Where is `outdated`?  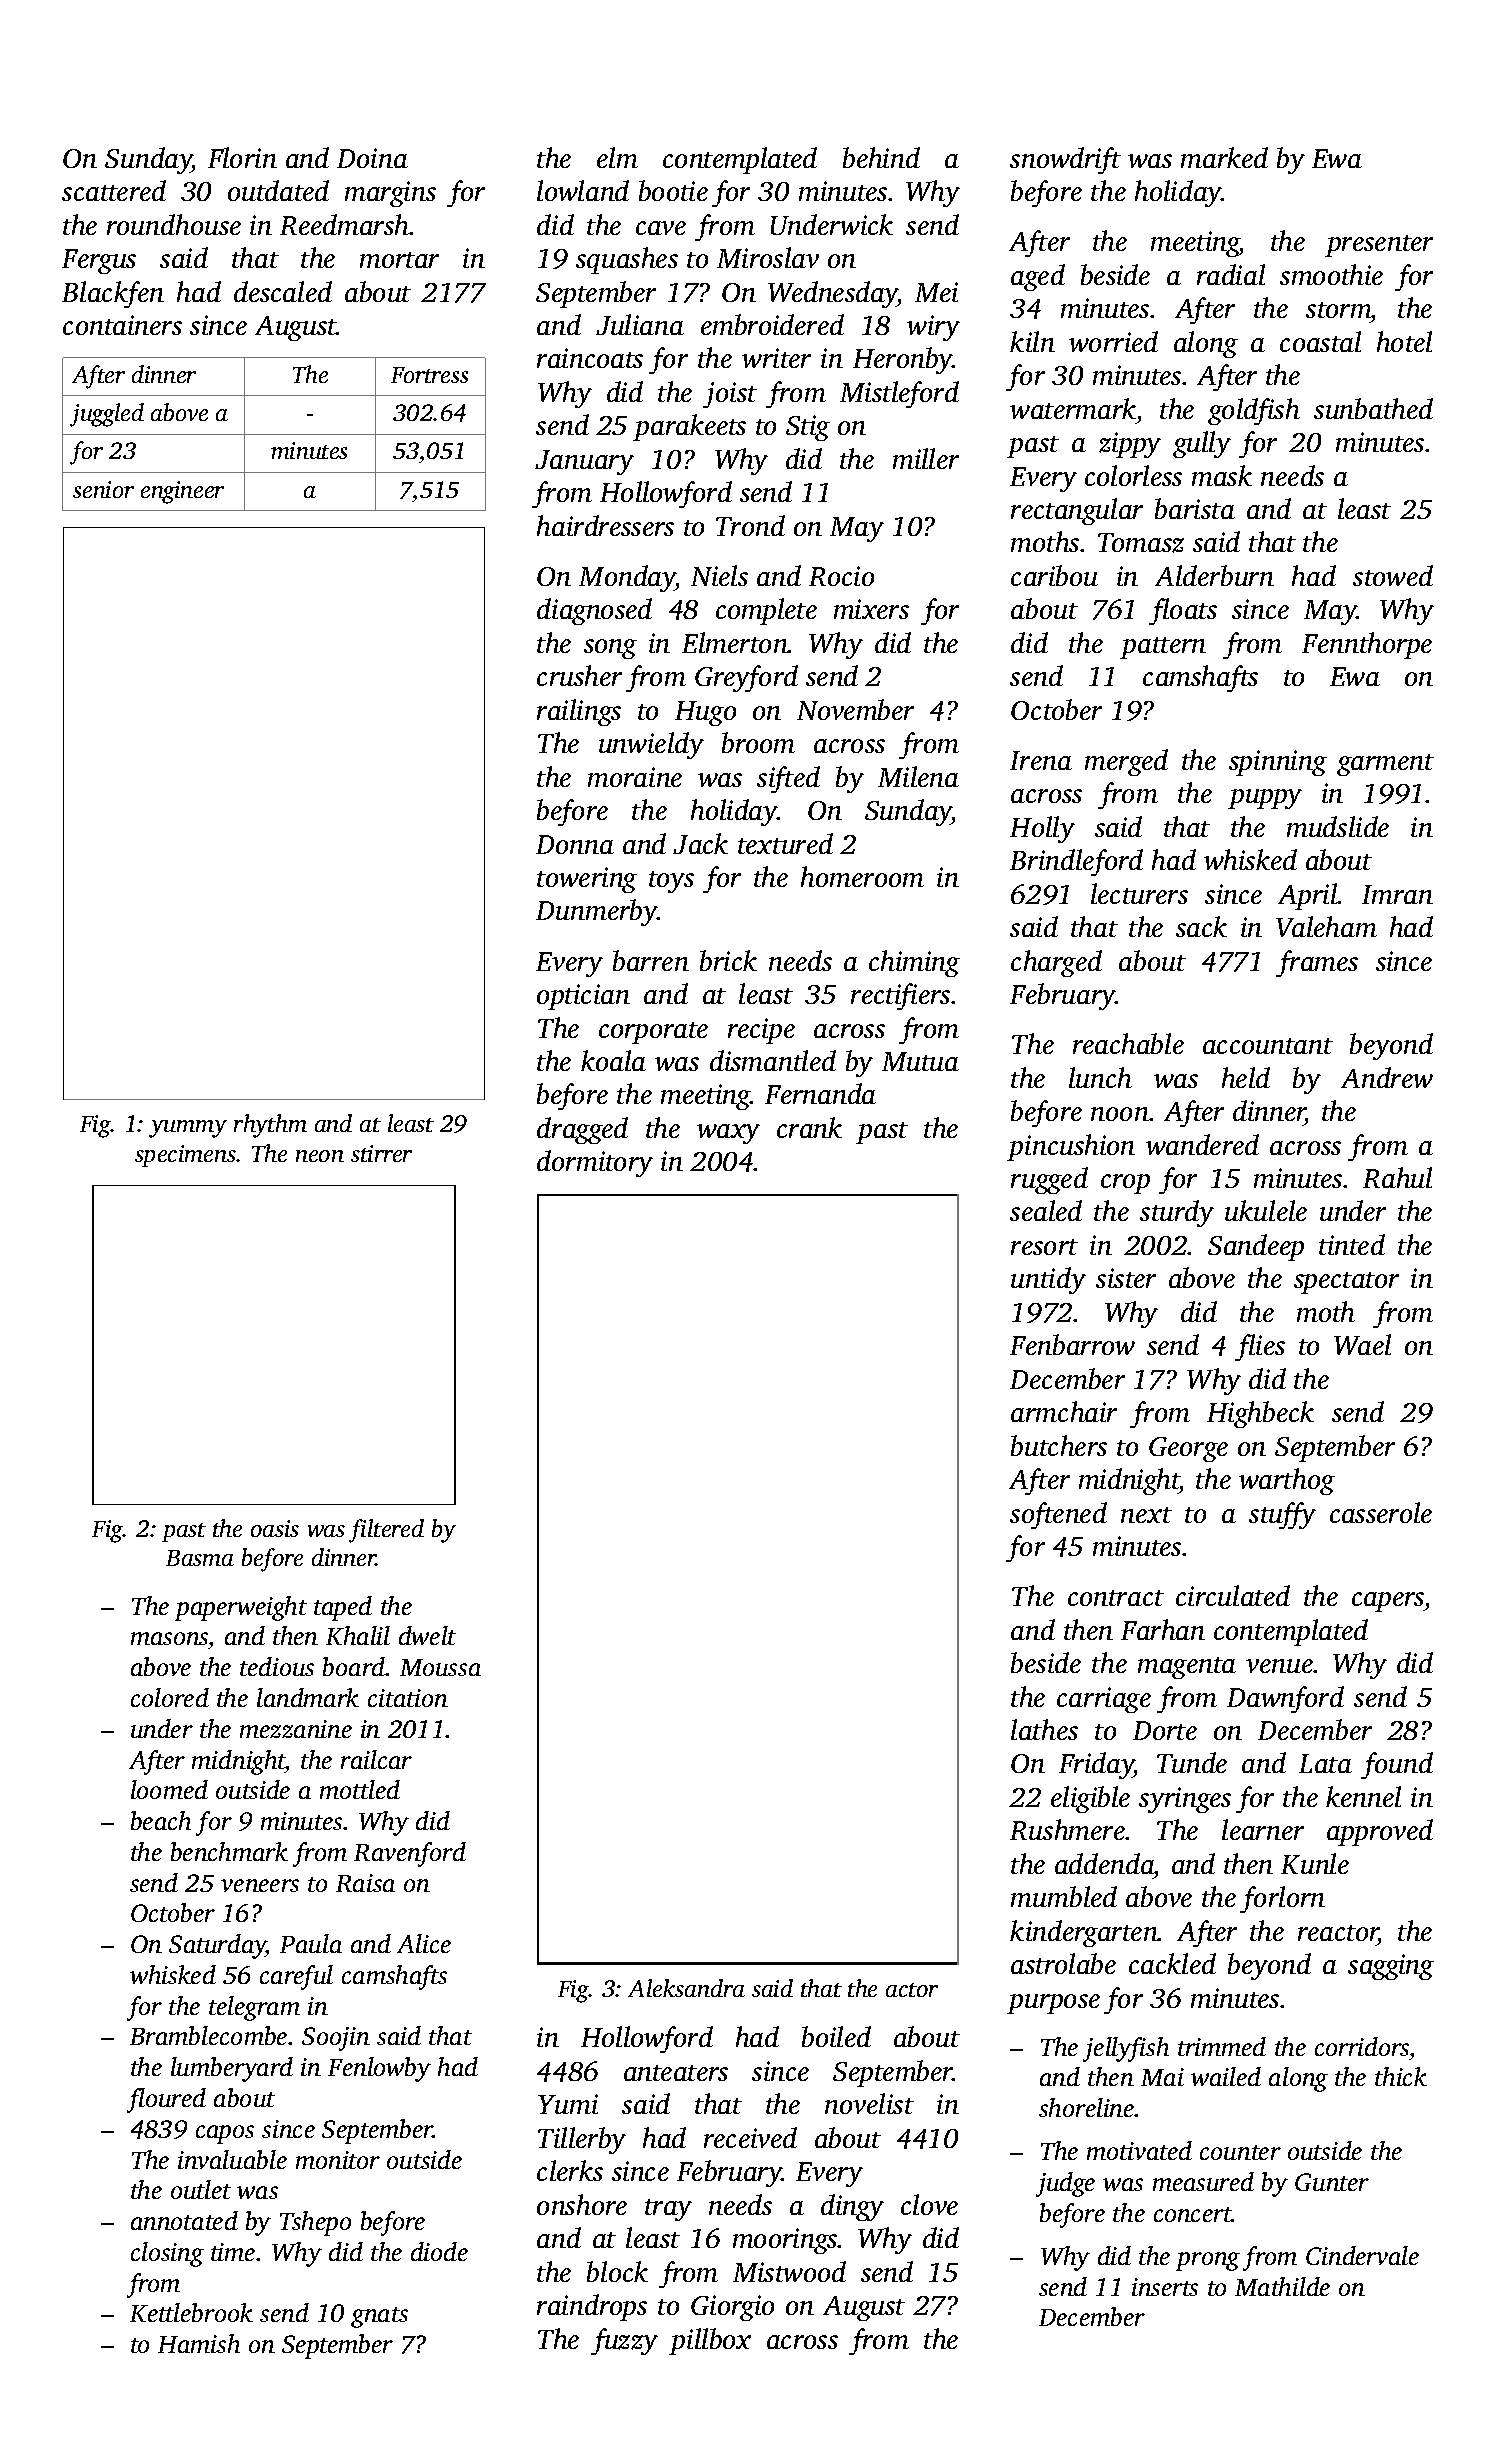 outdated is located at coordinates (278, 190).
